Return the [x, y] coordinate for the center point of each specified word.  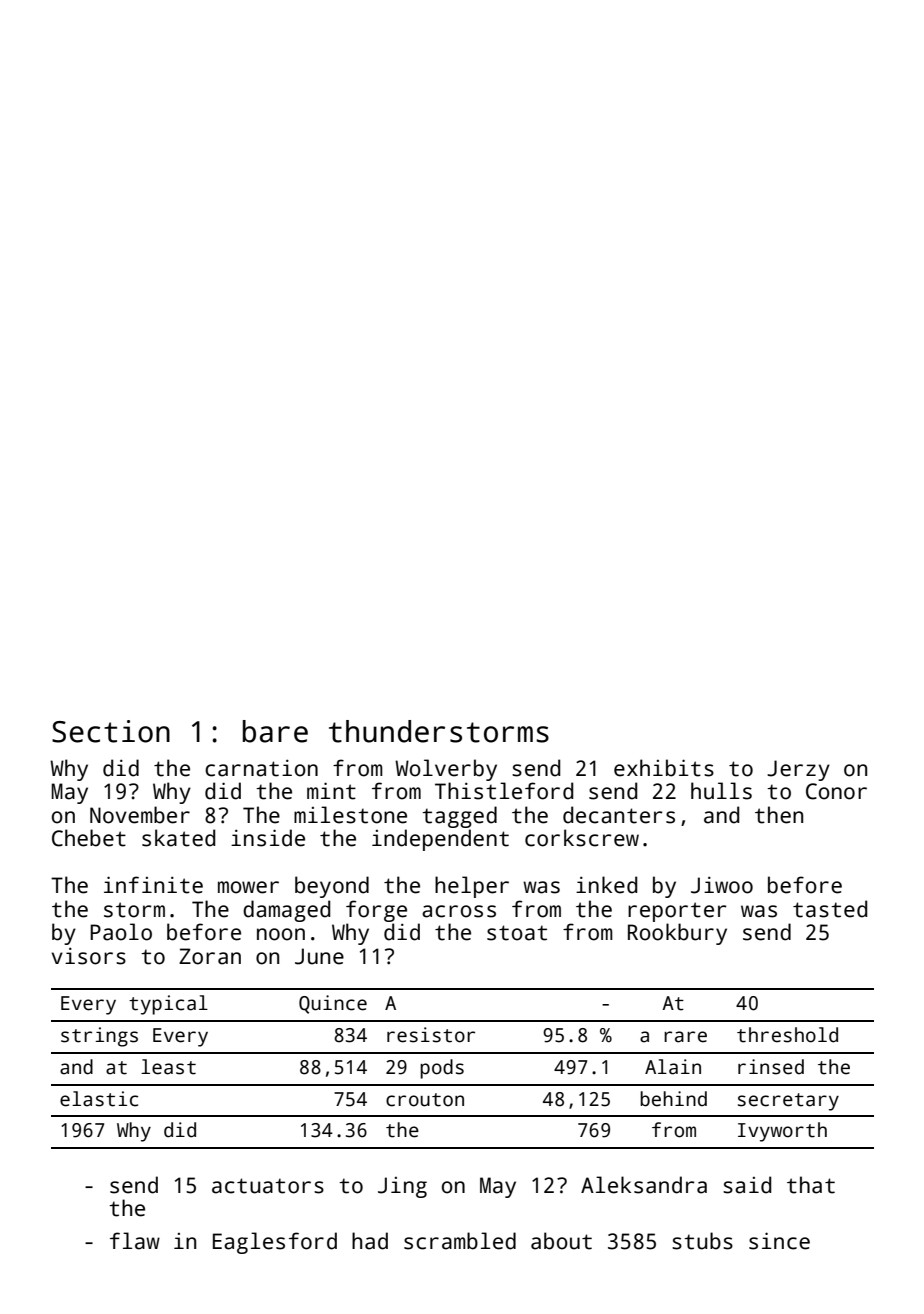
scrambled [460, 1241]
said [747, 1185]
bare [275, 731]
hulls [721, 791]
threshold [787, 1035]
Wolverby [446, 770]
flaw [135, 1241]
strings [99, 1037]
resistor [431, 1035]
